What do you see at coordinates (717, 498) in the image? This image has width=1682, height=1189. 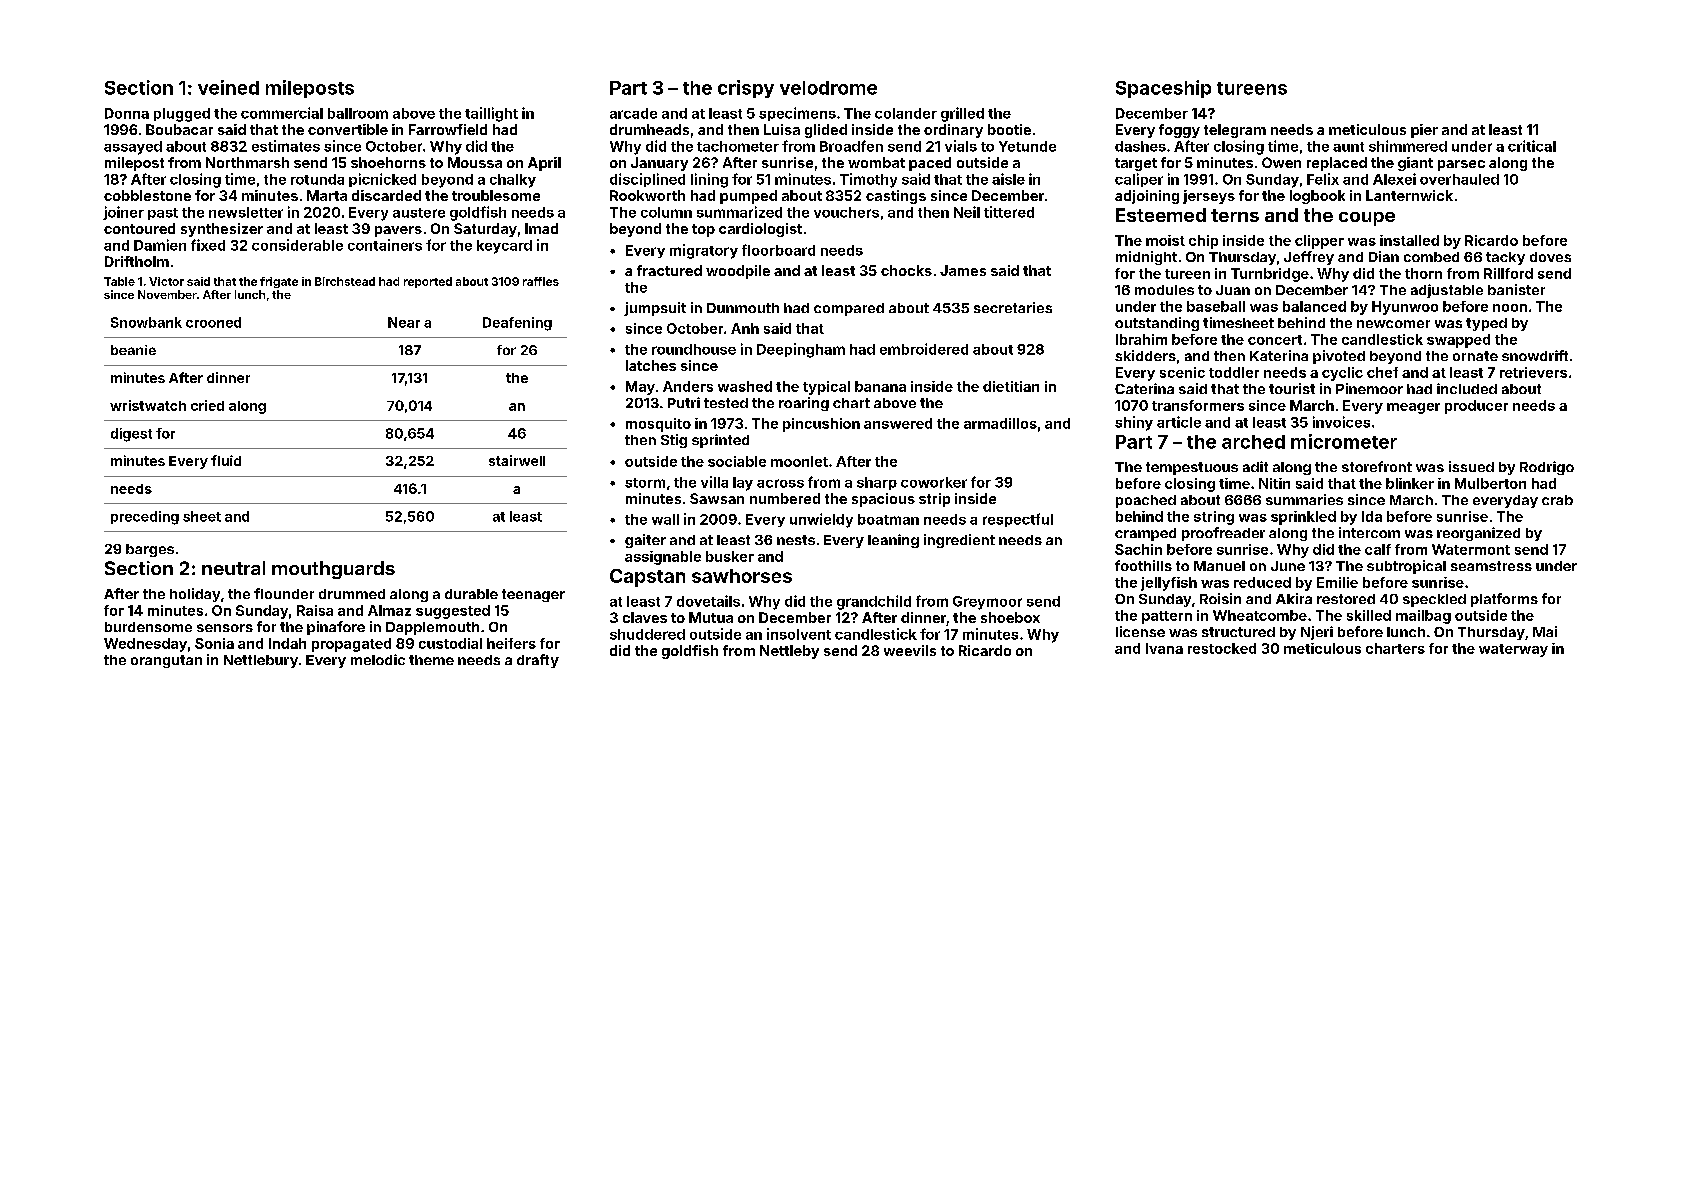 I see `Sawsan` at bounding box center [717, 498].
